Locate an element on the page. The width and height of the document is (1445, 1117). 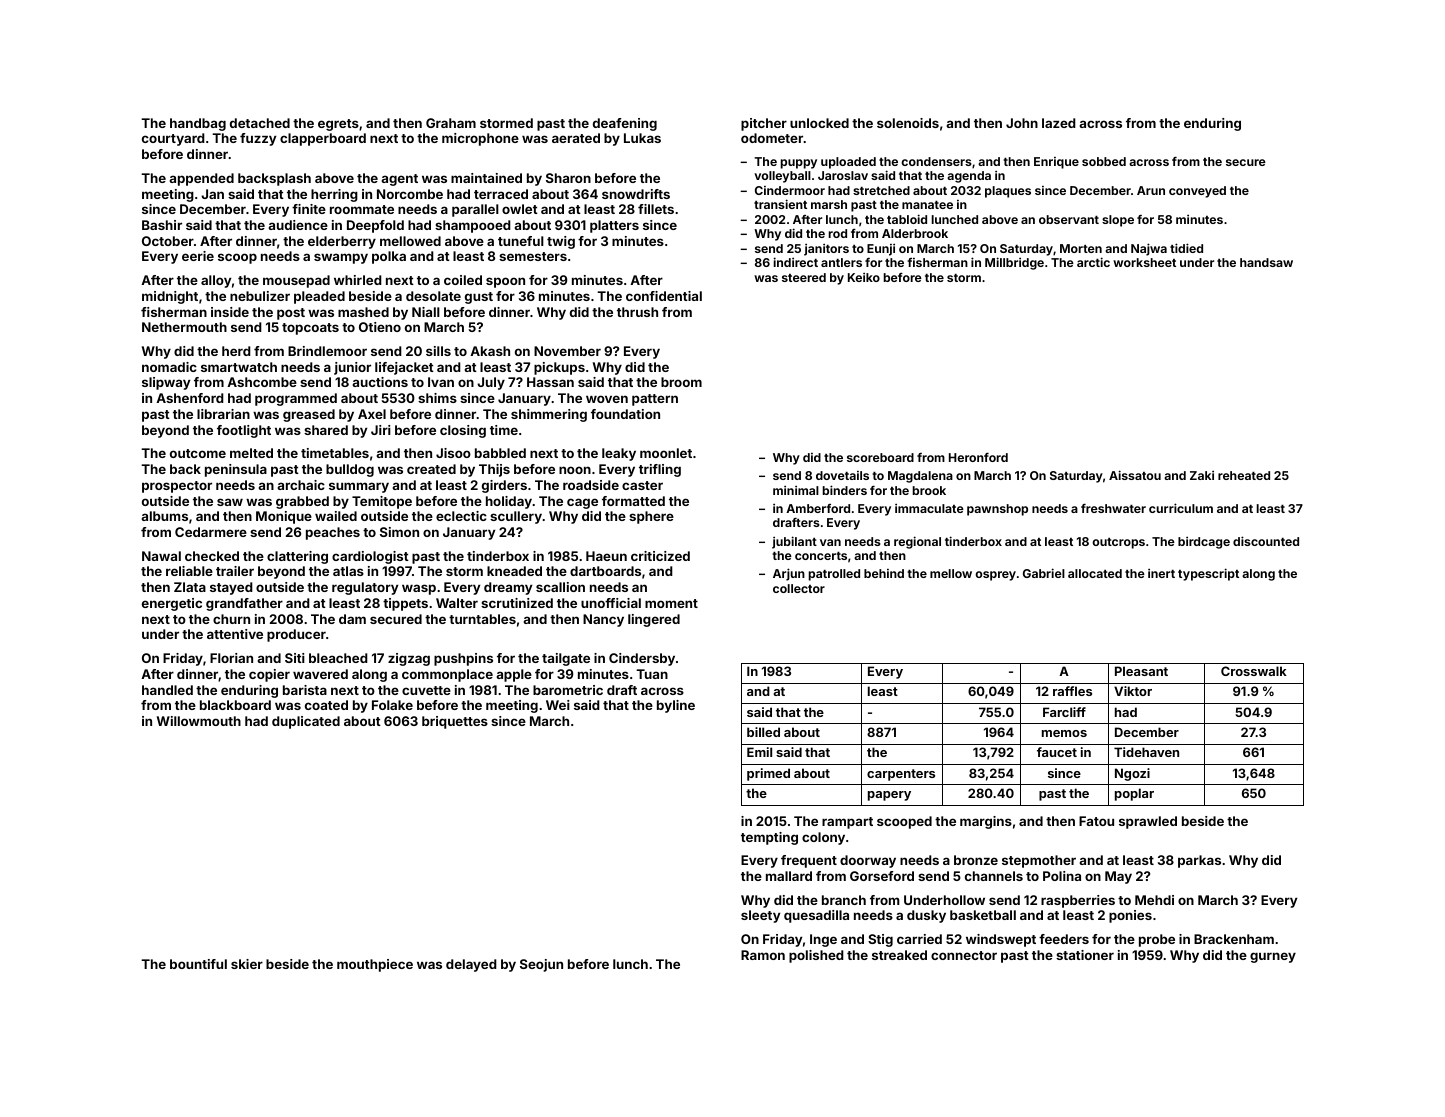
Heronford is located at coordinates (978, 457).
